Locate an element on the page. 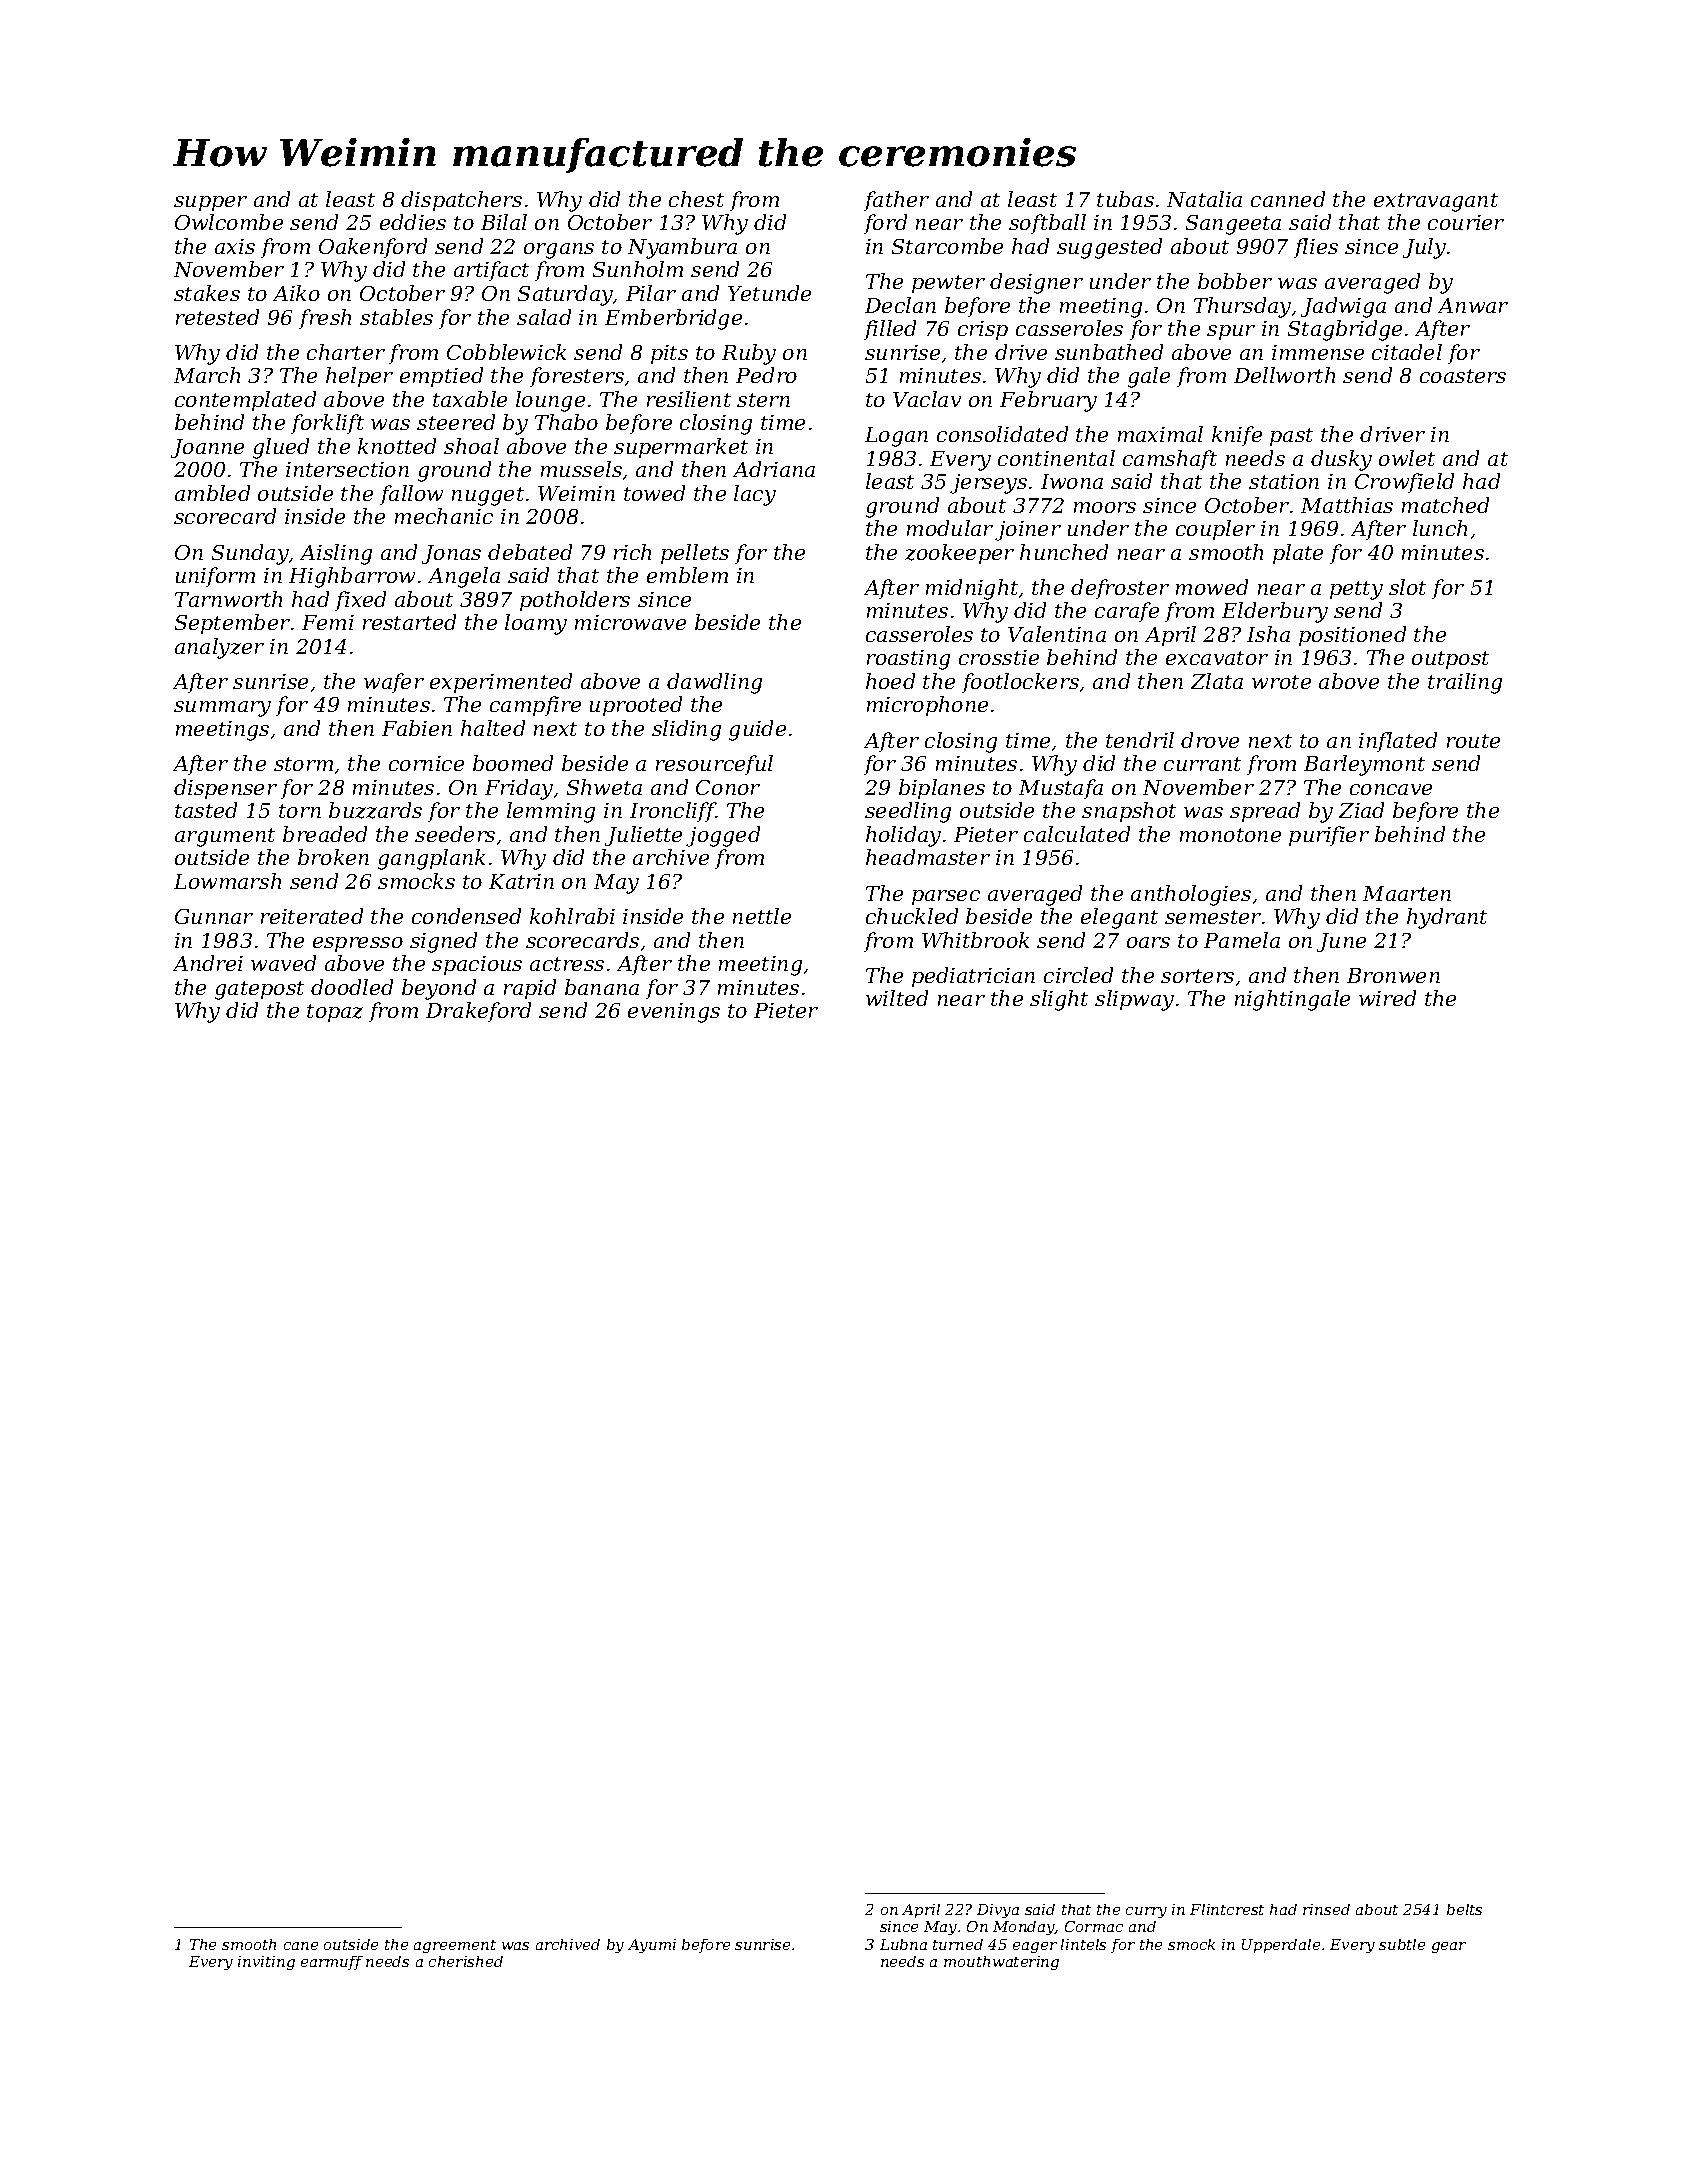 This page has width=1683, height=2178. wired is located at coordinates (1387, 998).
